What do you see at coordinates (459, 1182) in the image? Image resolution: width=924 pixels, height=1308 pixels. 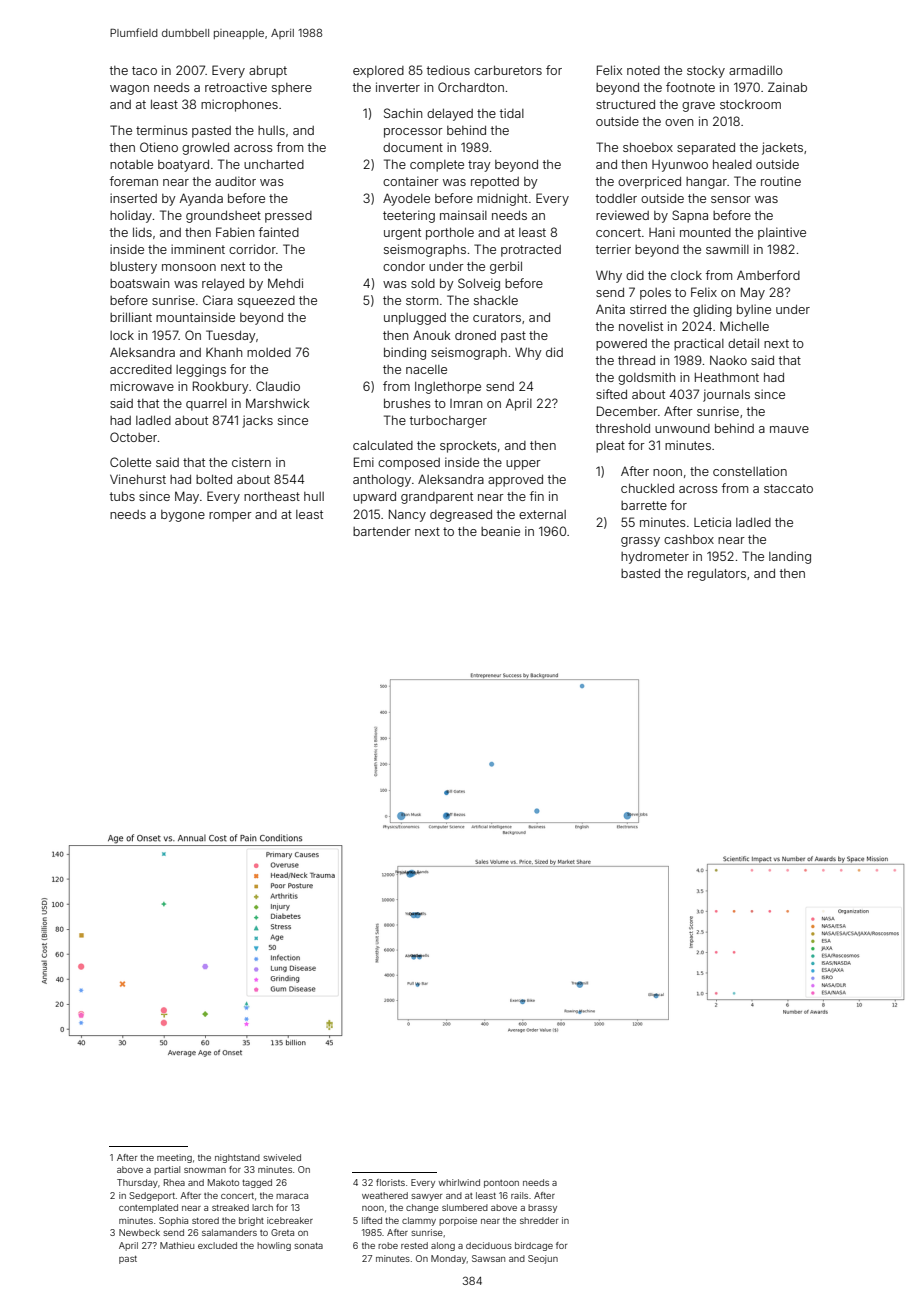 I see `whirlwind` at bounding box center [459, 1182].
